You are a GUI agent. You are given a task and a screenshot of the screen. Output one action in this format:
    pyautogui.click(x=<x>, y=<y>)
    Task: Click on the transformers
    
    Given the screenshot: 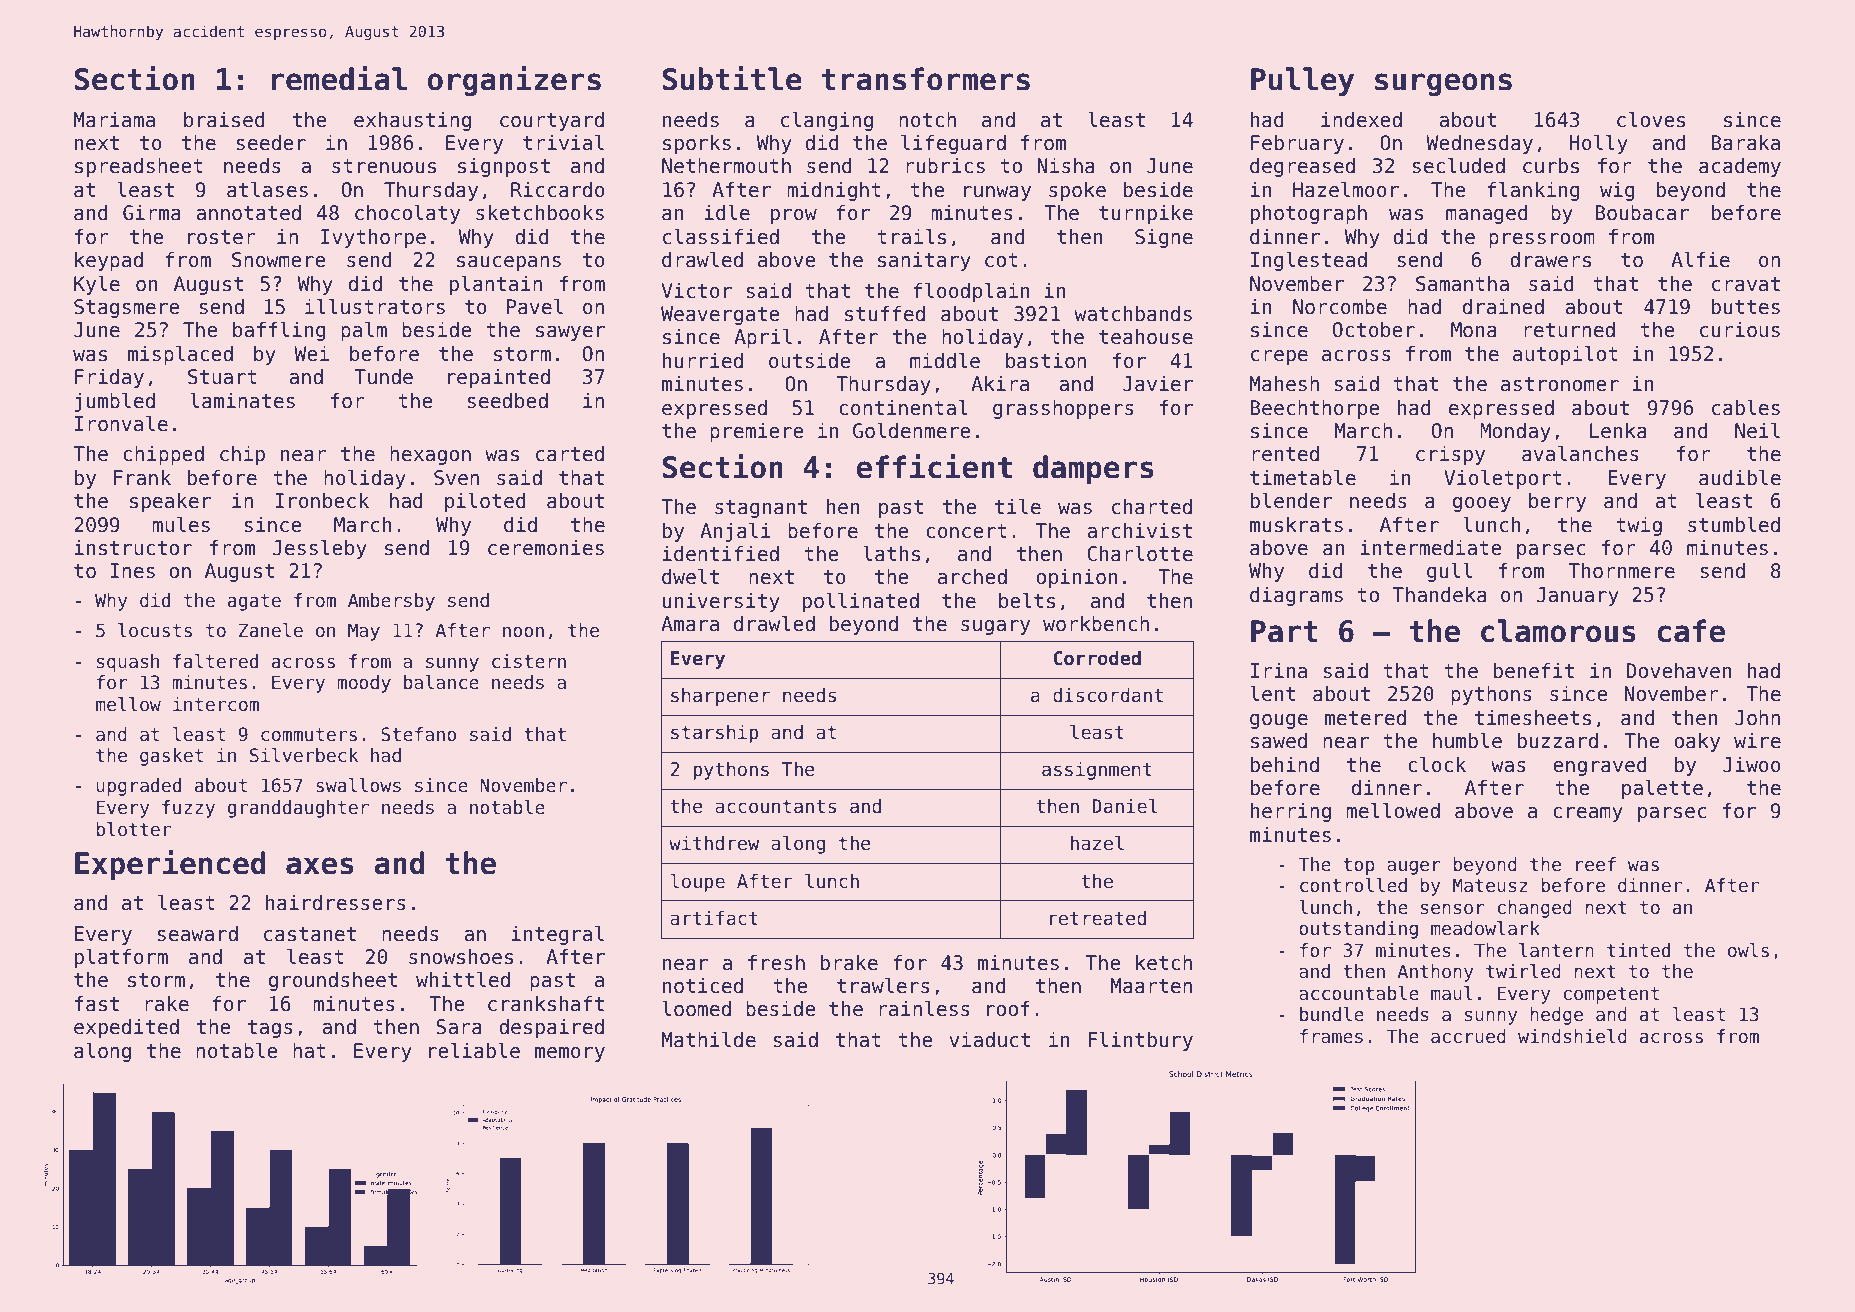 What is the action you would take?
    pyautogui.click(x=925, y=79)
